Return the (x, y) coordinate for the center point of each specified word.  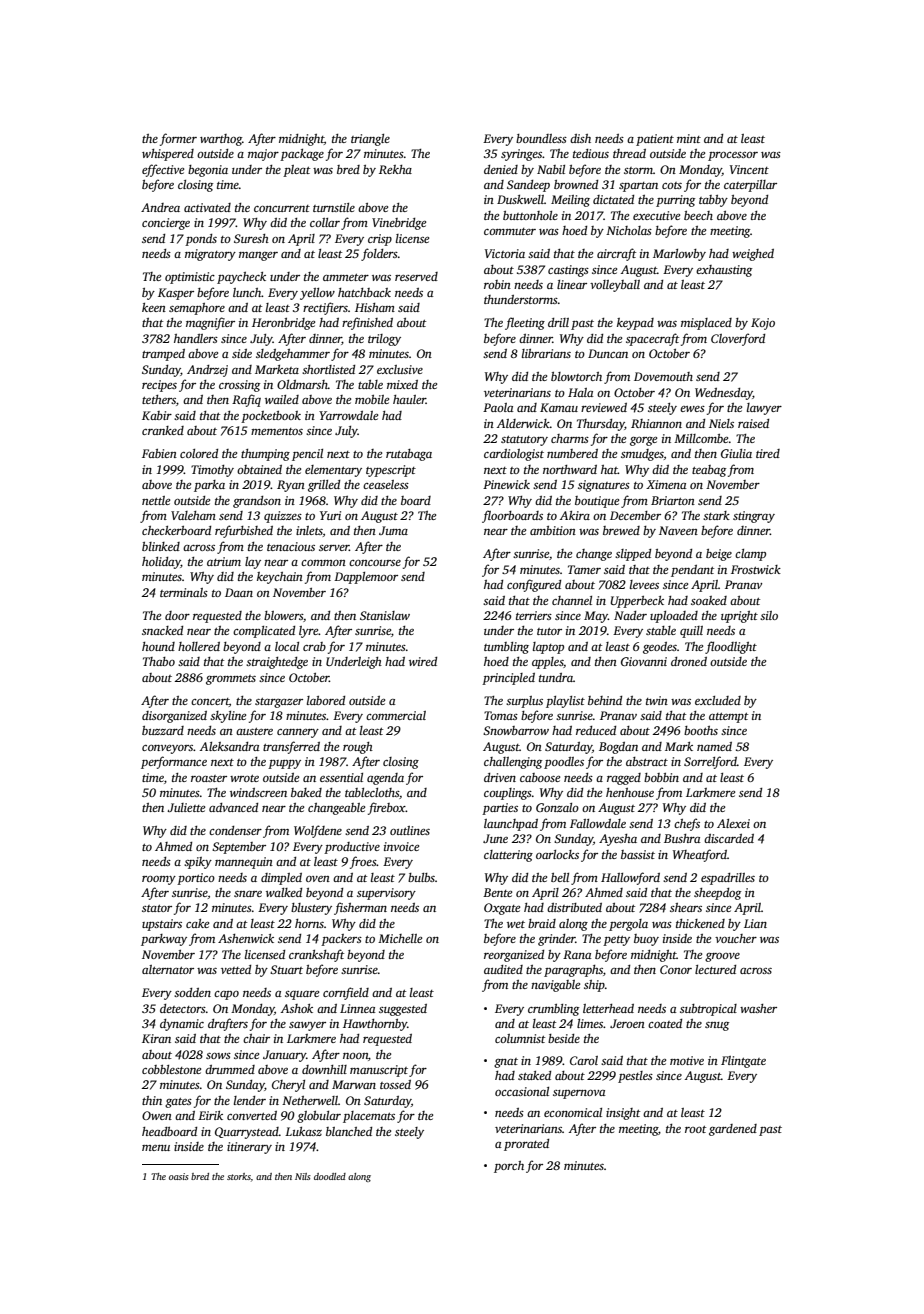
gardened (733, 1130)
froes (363, 862)
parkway (164, 940)
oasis (179, 1176)
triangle (370, 140)
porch (509, 1167)
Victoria (505, 253)
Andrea (160, 207)
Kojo (763, 324)
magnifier (210, 323)
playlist (565, 702)
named (714, 746)
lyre (309, 632)
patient (655, 140)
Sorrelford (710, 762)
